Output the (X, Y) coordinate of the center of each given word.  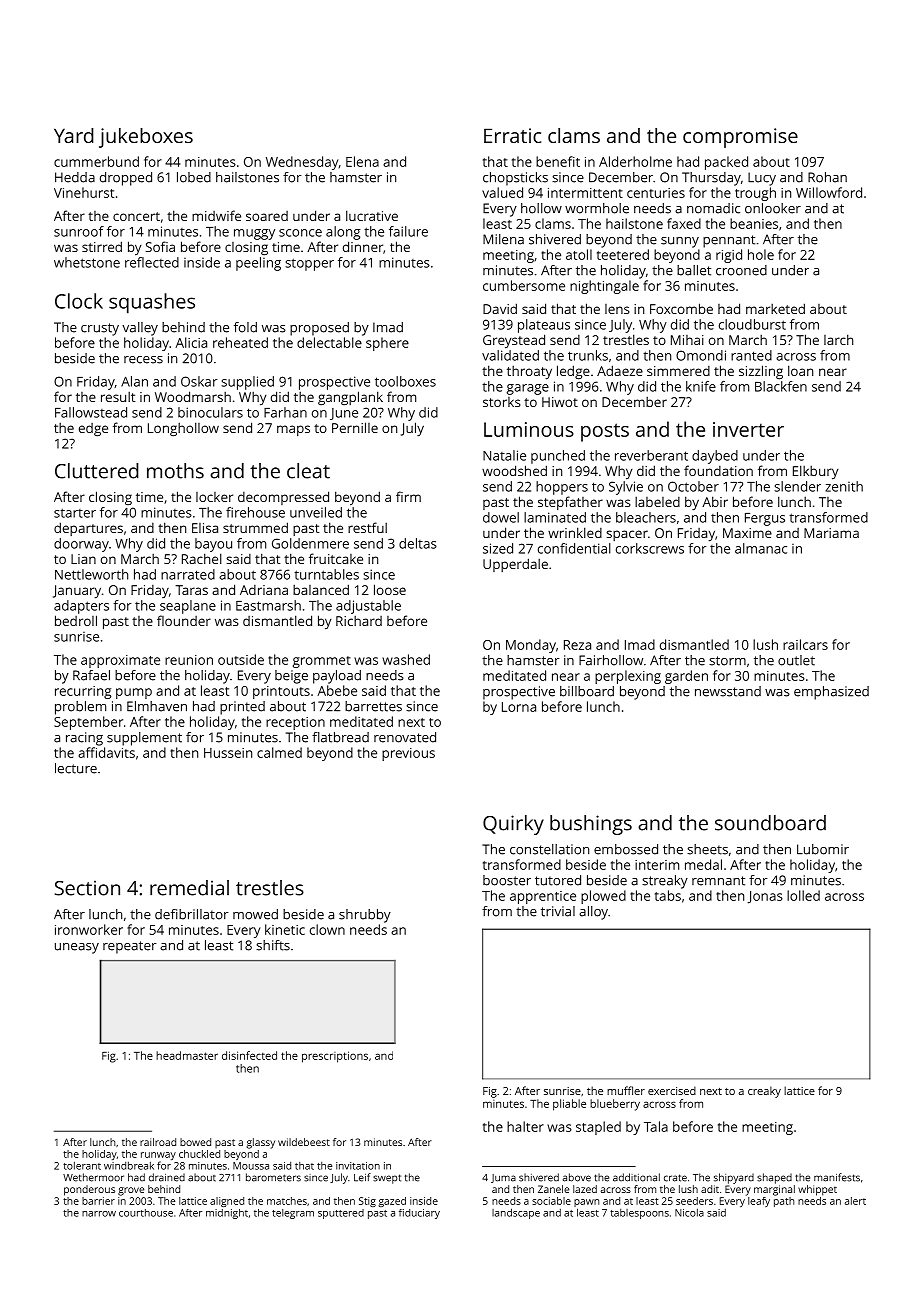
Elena (362, 161)
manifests (837, 1177)
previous (408, 754)
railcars (805, 644)
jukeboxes (146, 138)
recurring (83, 692)
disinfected (249, 1055)
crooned (741, 270)
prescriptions (335, 1057)
